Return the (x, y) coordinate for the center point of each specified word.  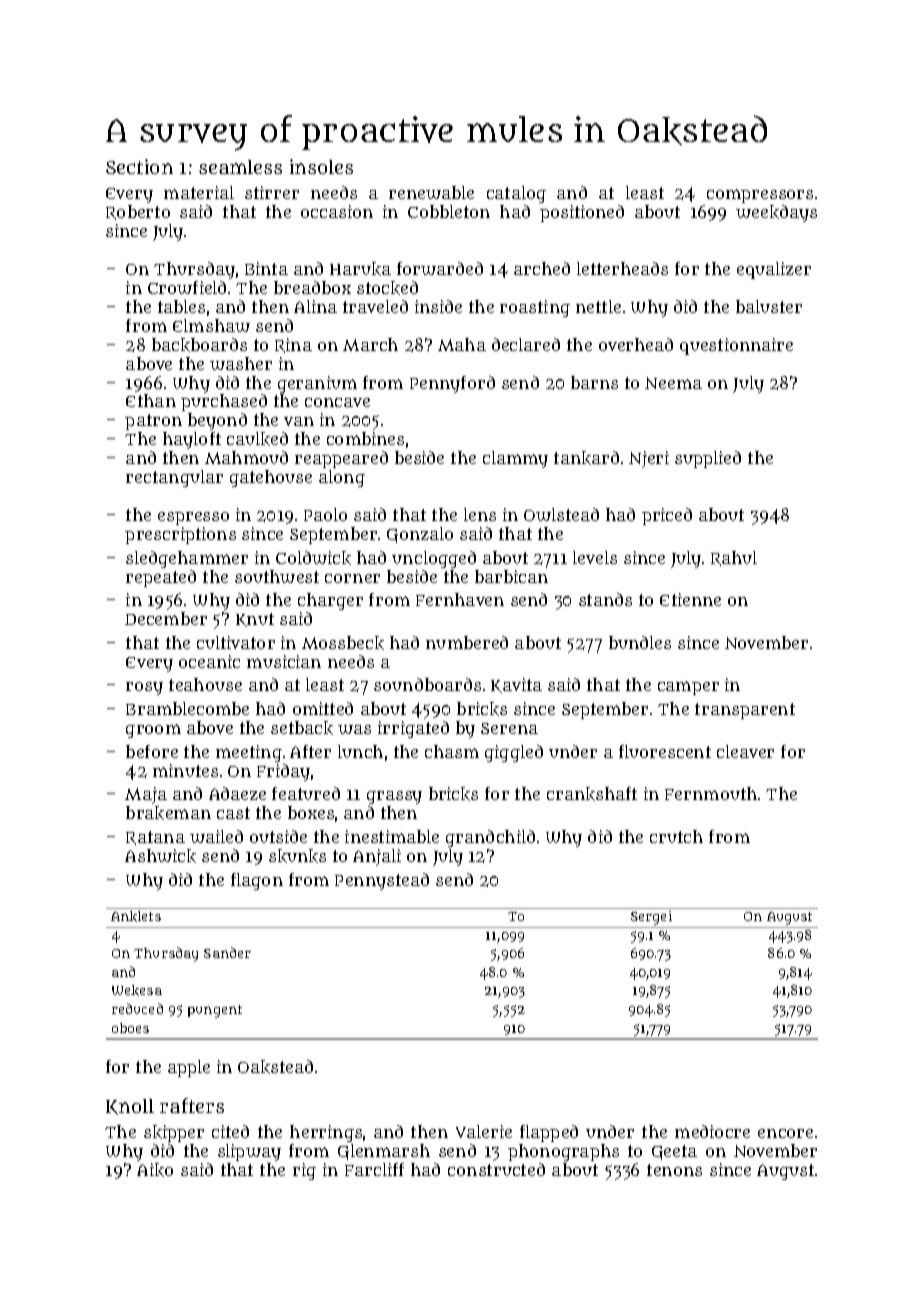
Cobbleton (449, 211)
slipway (249, 1152)
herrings (326, 1133)
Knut (255, 620)
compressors (760, 196)
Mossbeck (343, 643)
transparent (745, 711)
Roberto (138, 212)
